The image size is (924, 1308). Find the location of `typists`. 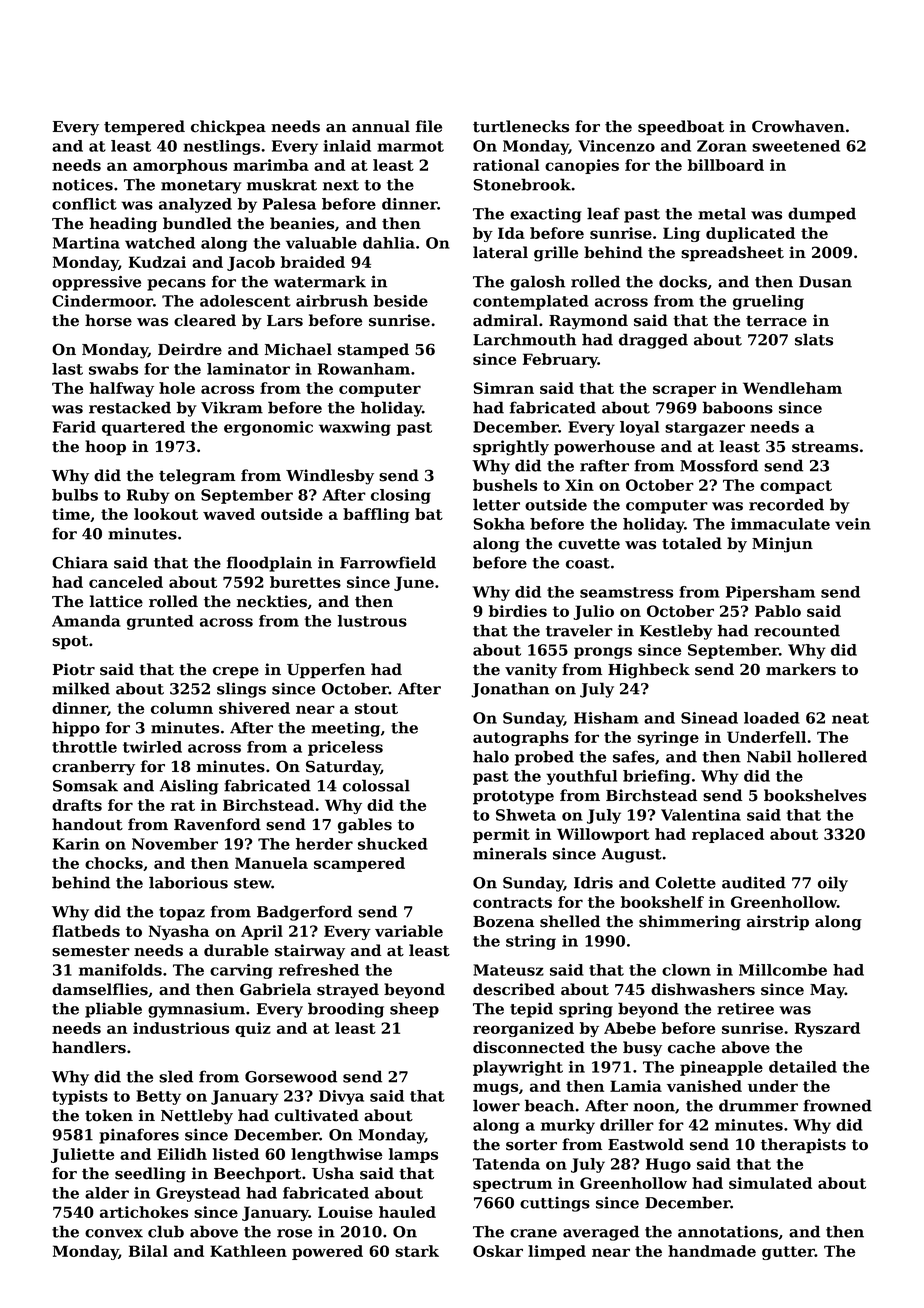

typists is located at coordinates (80, 1097).
